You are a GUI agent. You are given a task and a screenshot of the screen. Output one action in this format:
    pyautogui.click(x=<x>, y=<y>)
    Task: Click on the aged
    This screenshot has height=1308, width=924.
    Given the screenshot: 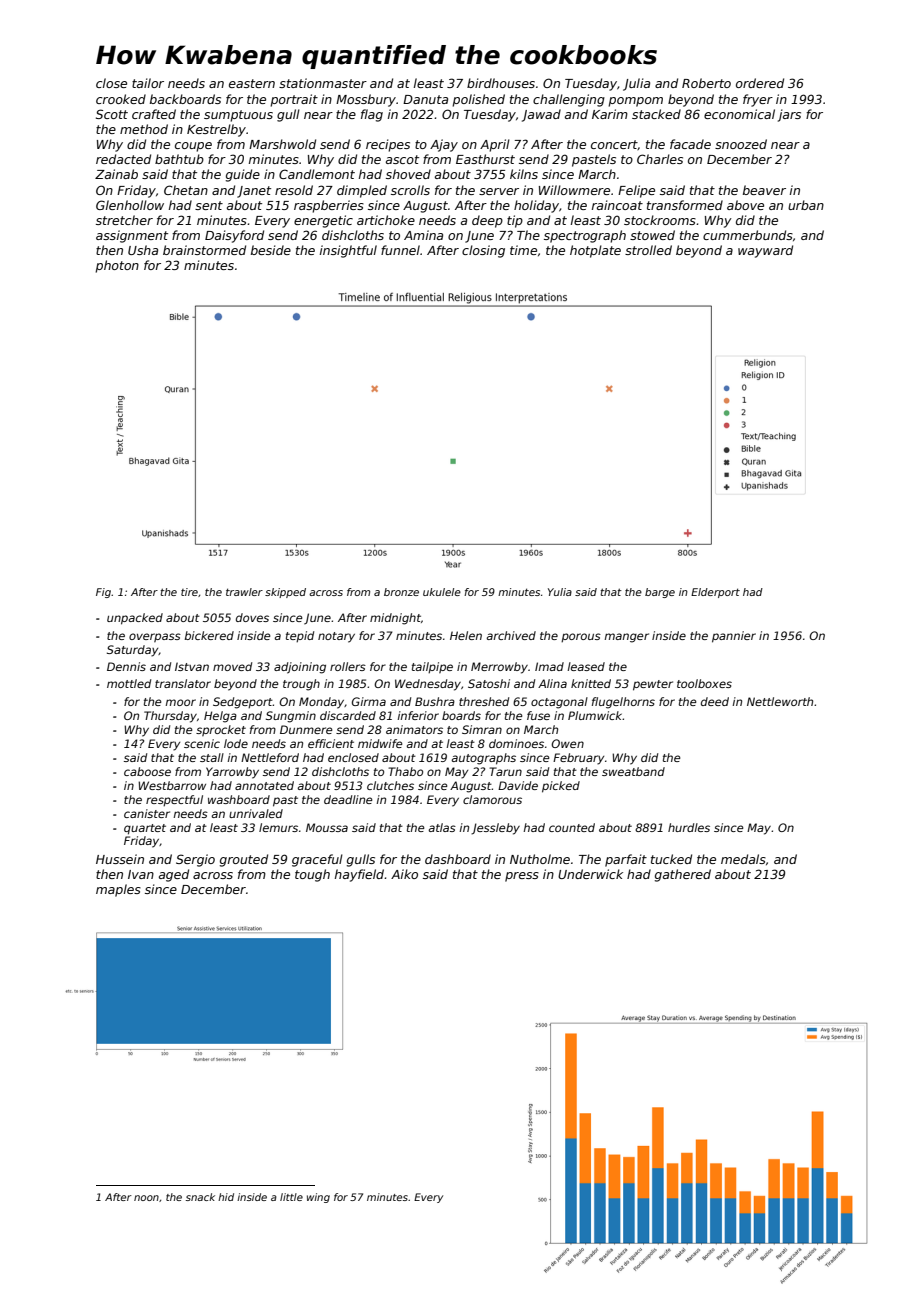 What is the action you would take?
    pyautogui.click(x=174, y=875)
